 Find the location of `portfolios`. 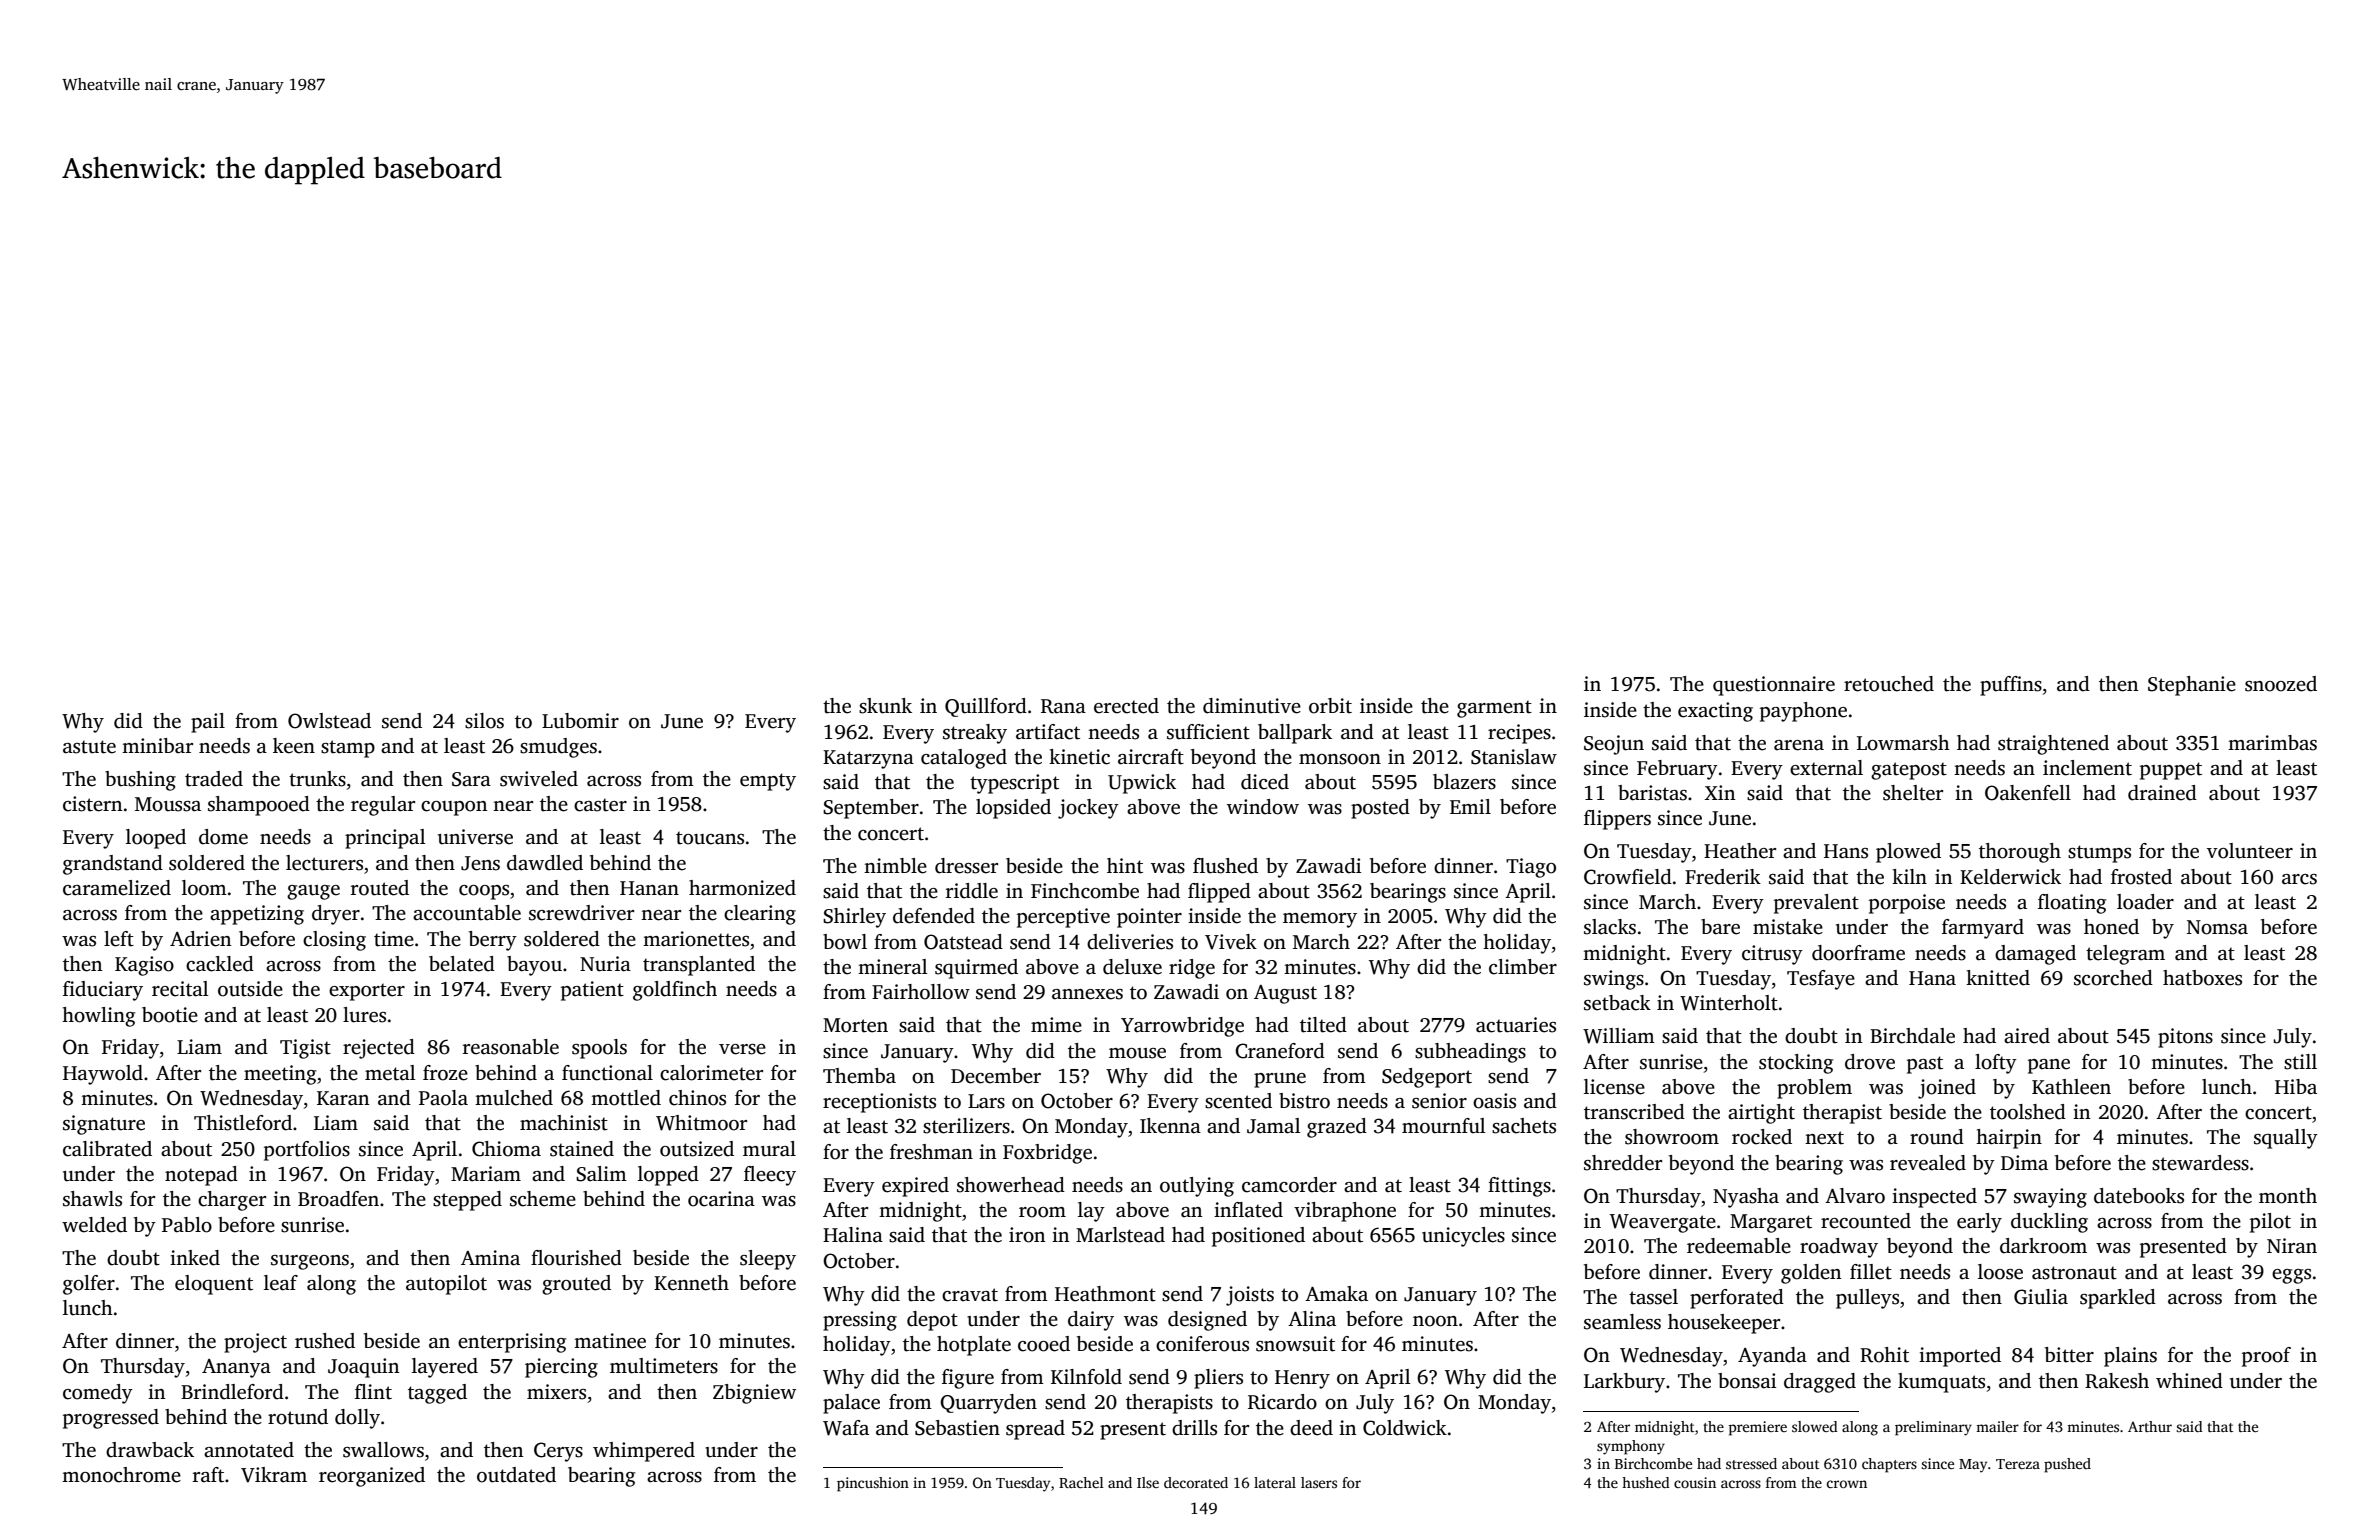

portfolios is located at coordinates (307, 1151).
